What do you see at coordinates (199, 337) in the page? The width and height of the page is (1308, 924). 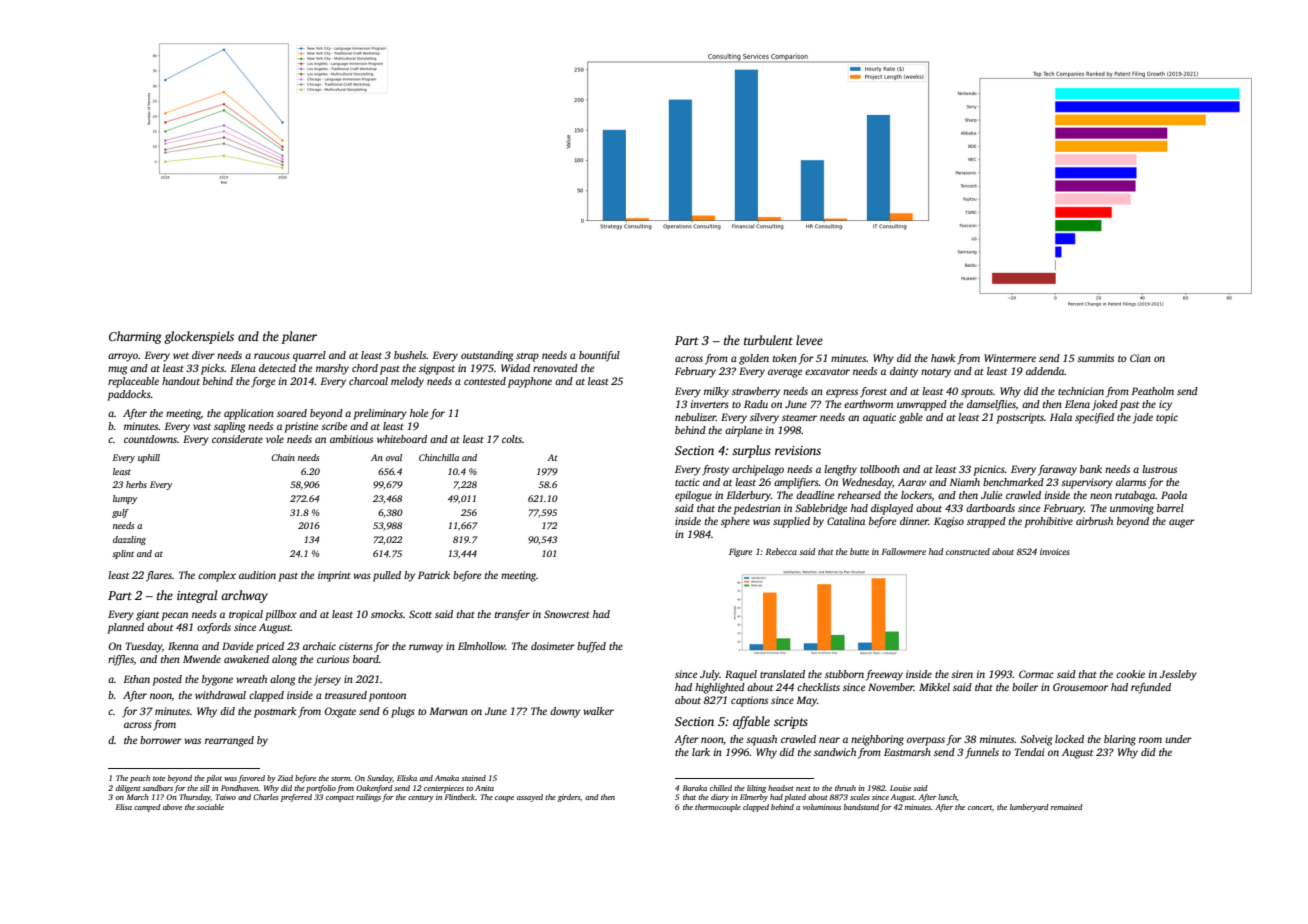 I see `glockenspiels` at bounding box center [199, 337].
